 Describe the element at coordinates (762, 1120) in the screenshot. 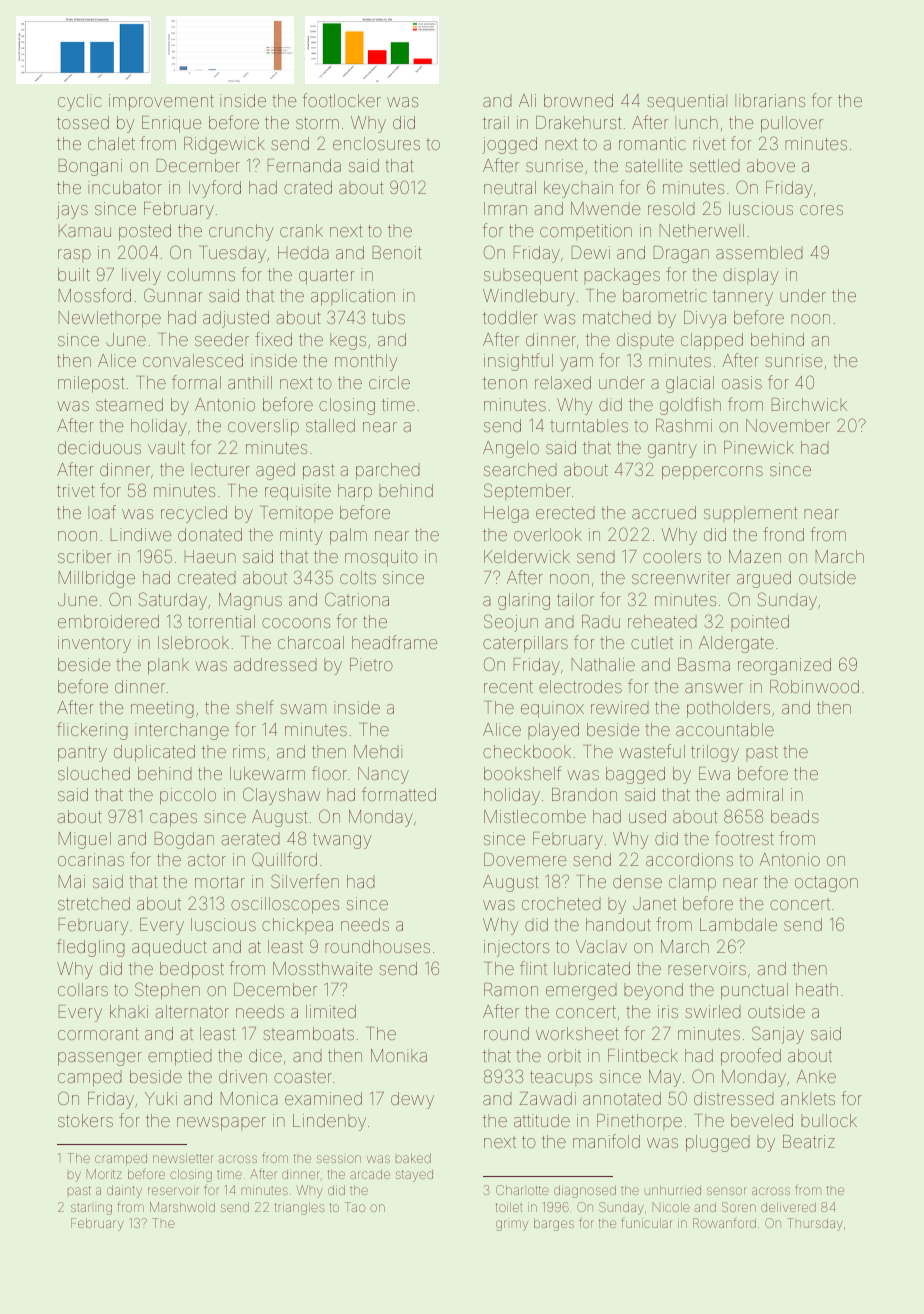

I see `beveled` at that location.
